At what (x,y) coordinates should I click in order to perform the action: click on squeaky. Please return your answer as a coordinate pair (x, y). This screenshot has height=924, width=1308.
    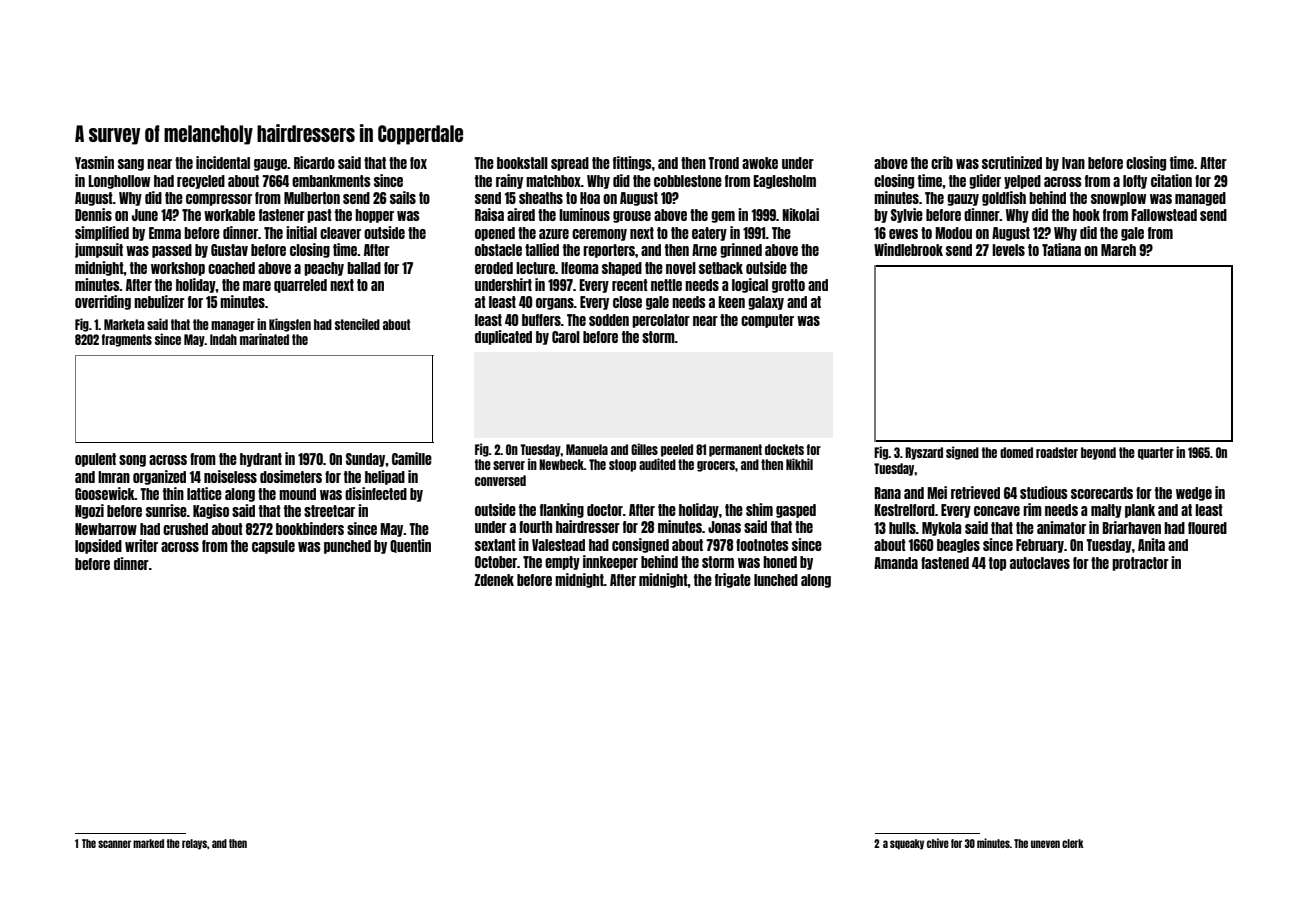
    Looking at the image, I should click on (907, 844).
